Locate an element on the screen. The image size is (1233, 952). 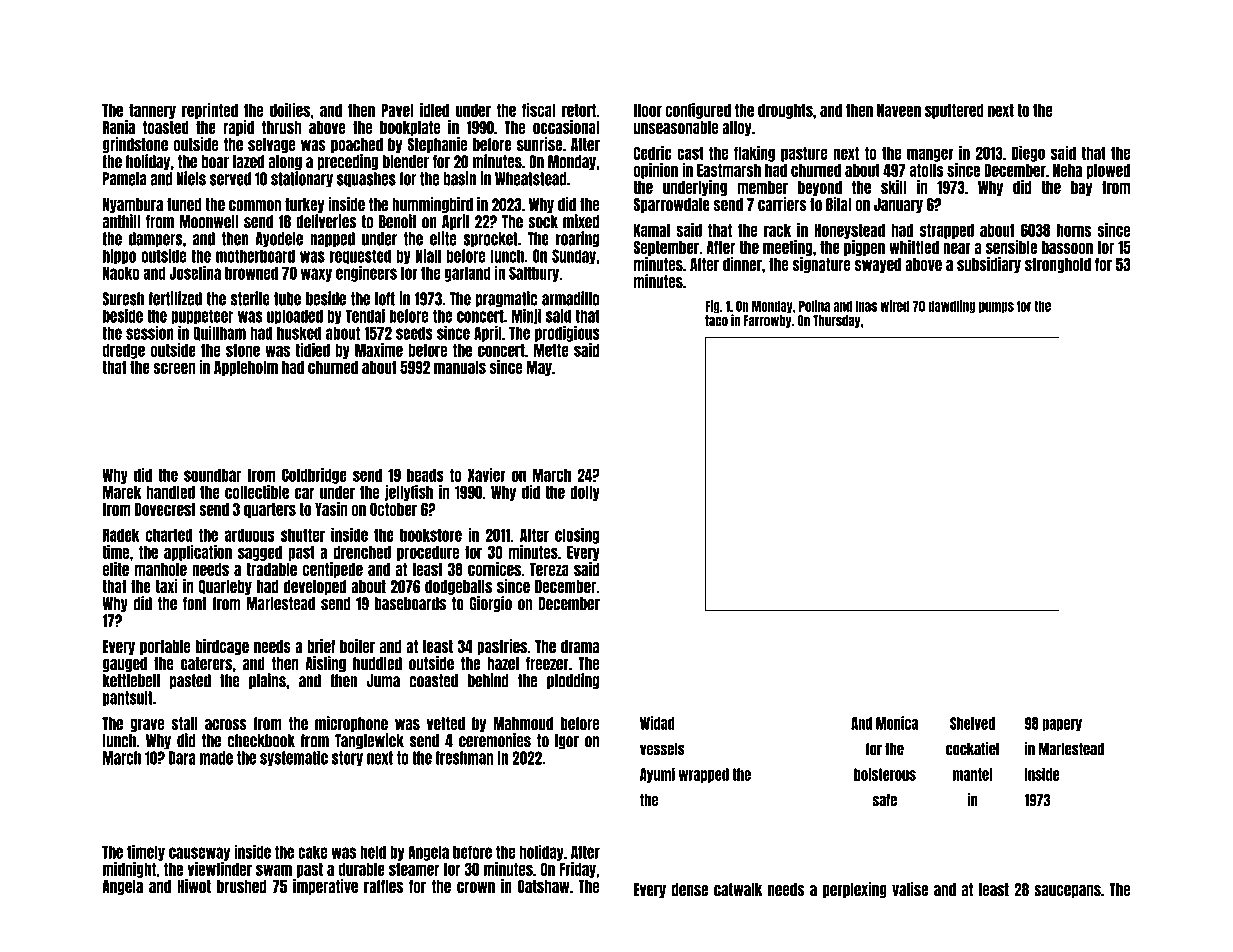
pumps is located at coordinates (996, 308).
